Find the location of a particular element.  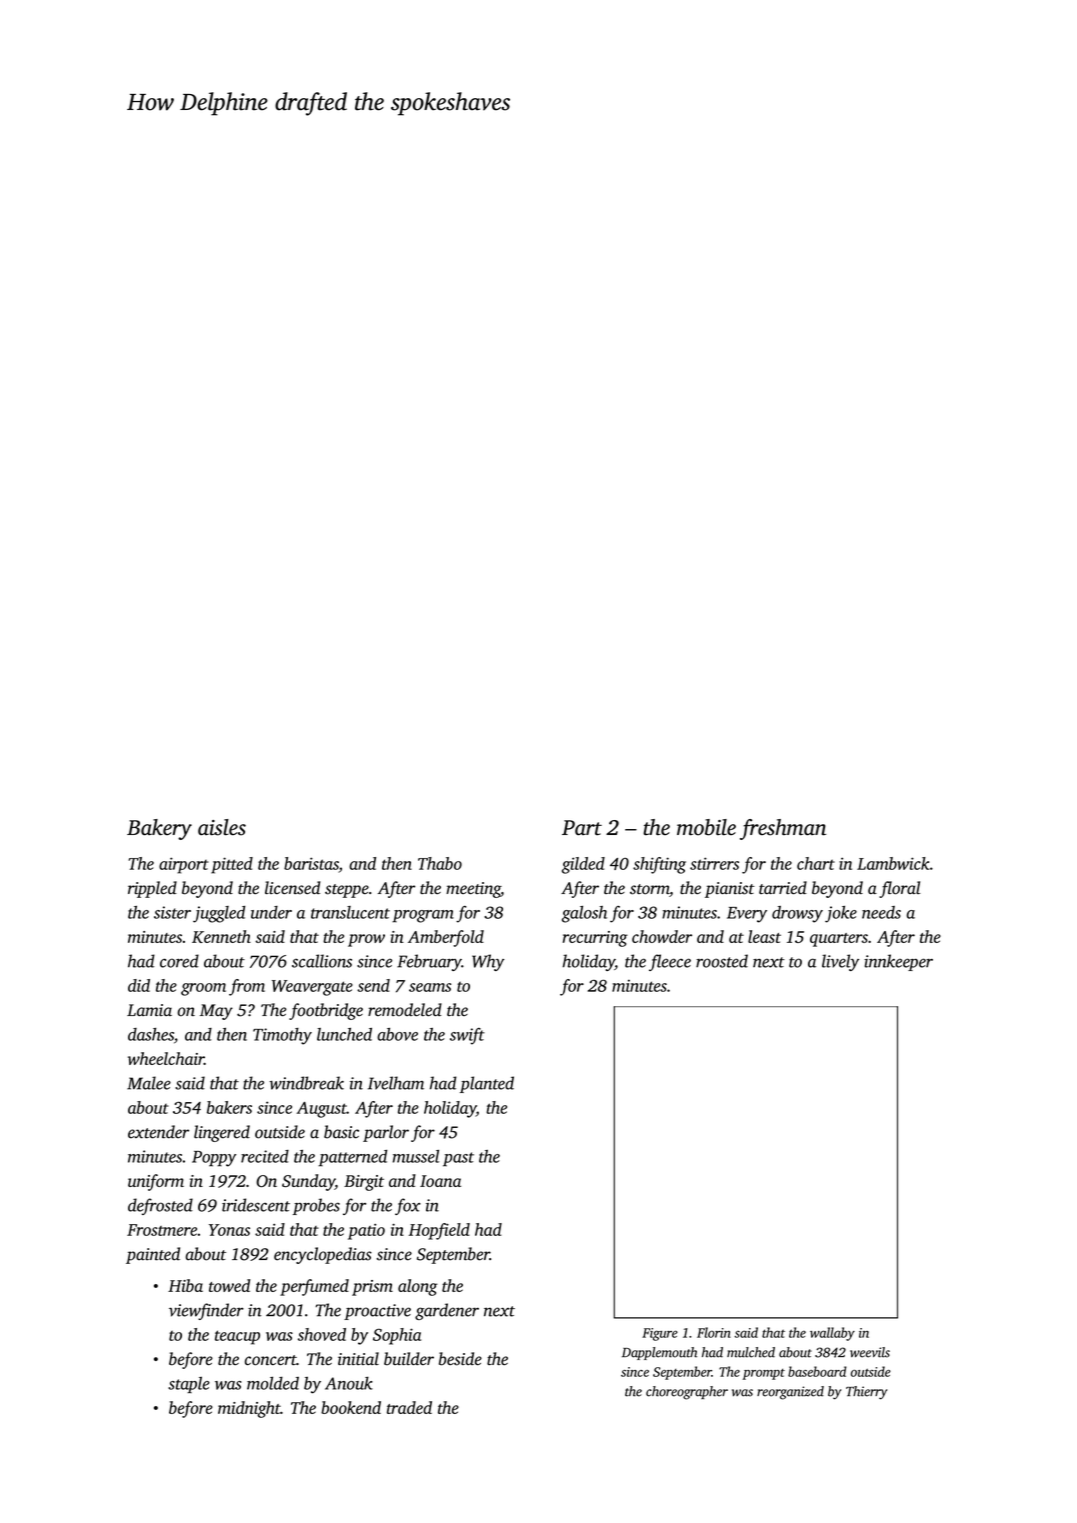

aisles is located at coordinates (222, 827).
